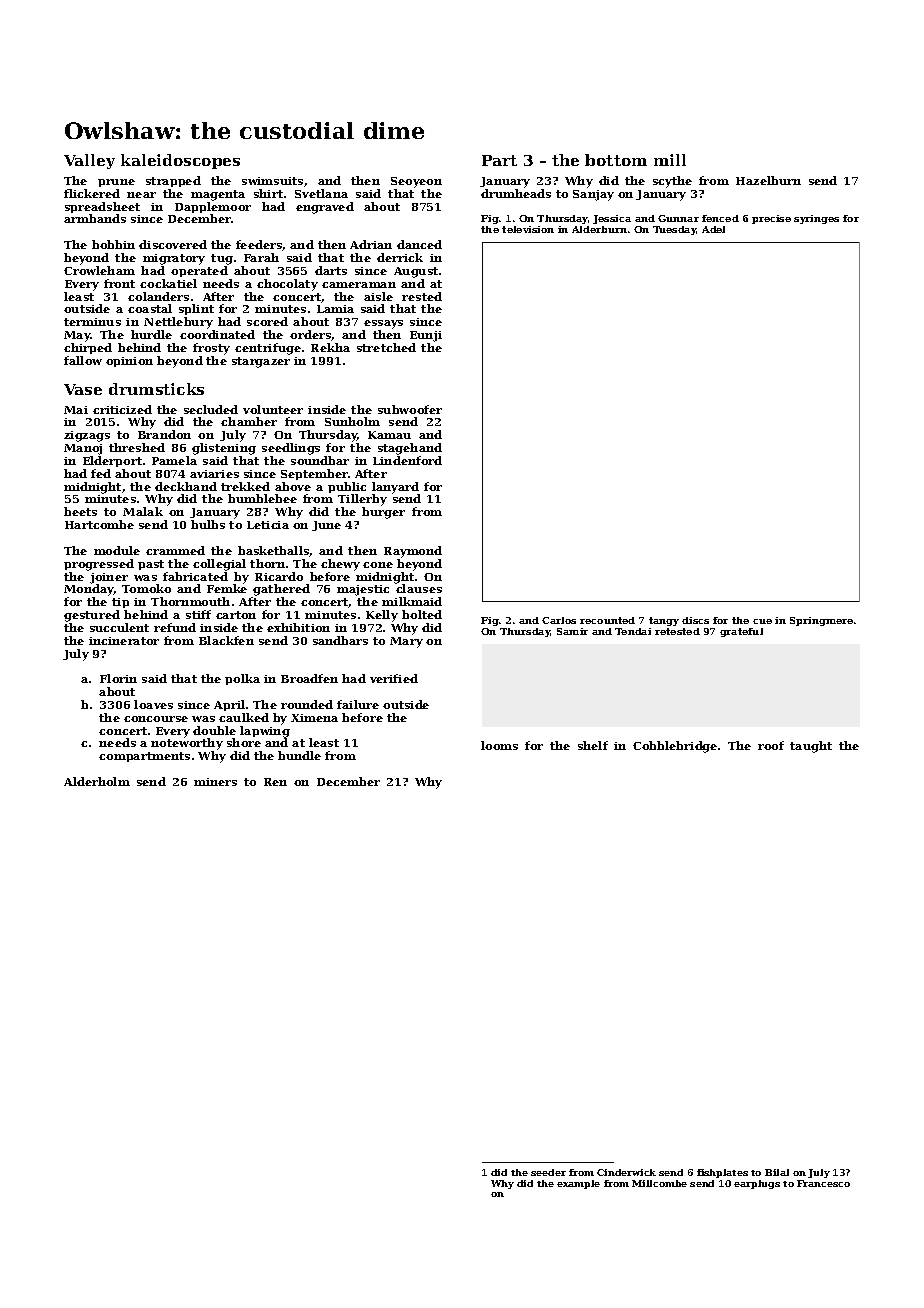 The height and width of the document is (1308, 924). Describe the element at coordinates (413, 552) in the document. I see `Raymond` at that location.
